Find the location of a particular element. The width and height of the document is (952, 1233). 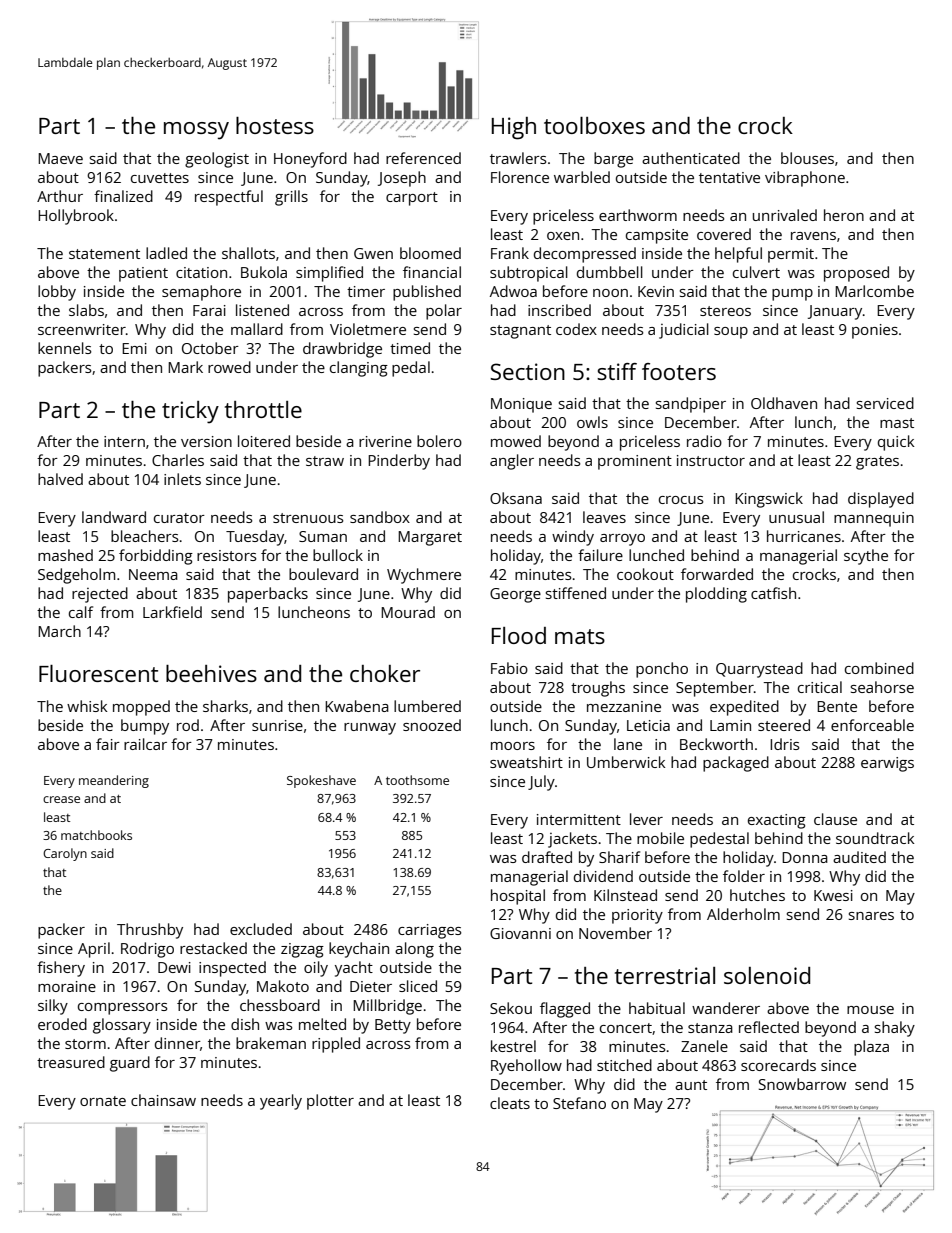

Umberwick is located at coordinates (626, 762).
